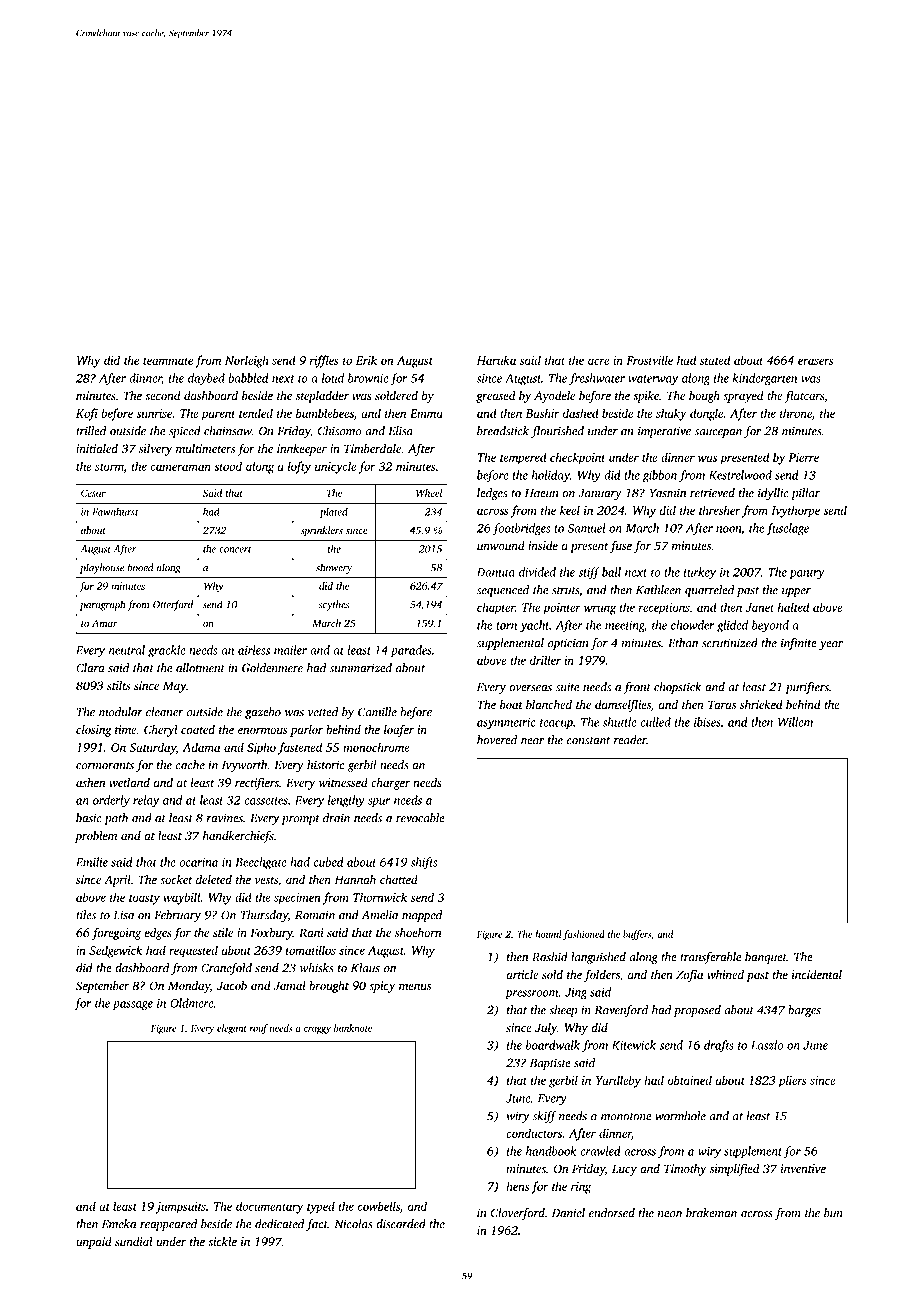 The image size is (924, 1308). Describe the element at coordinates (102, 568) in the document. I see `playhouse` at that location.
